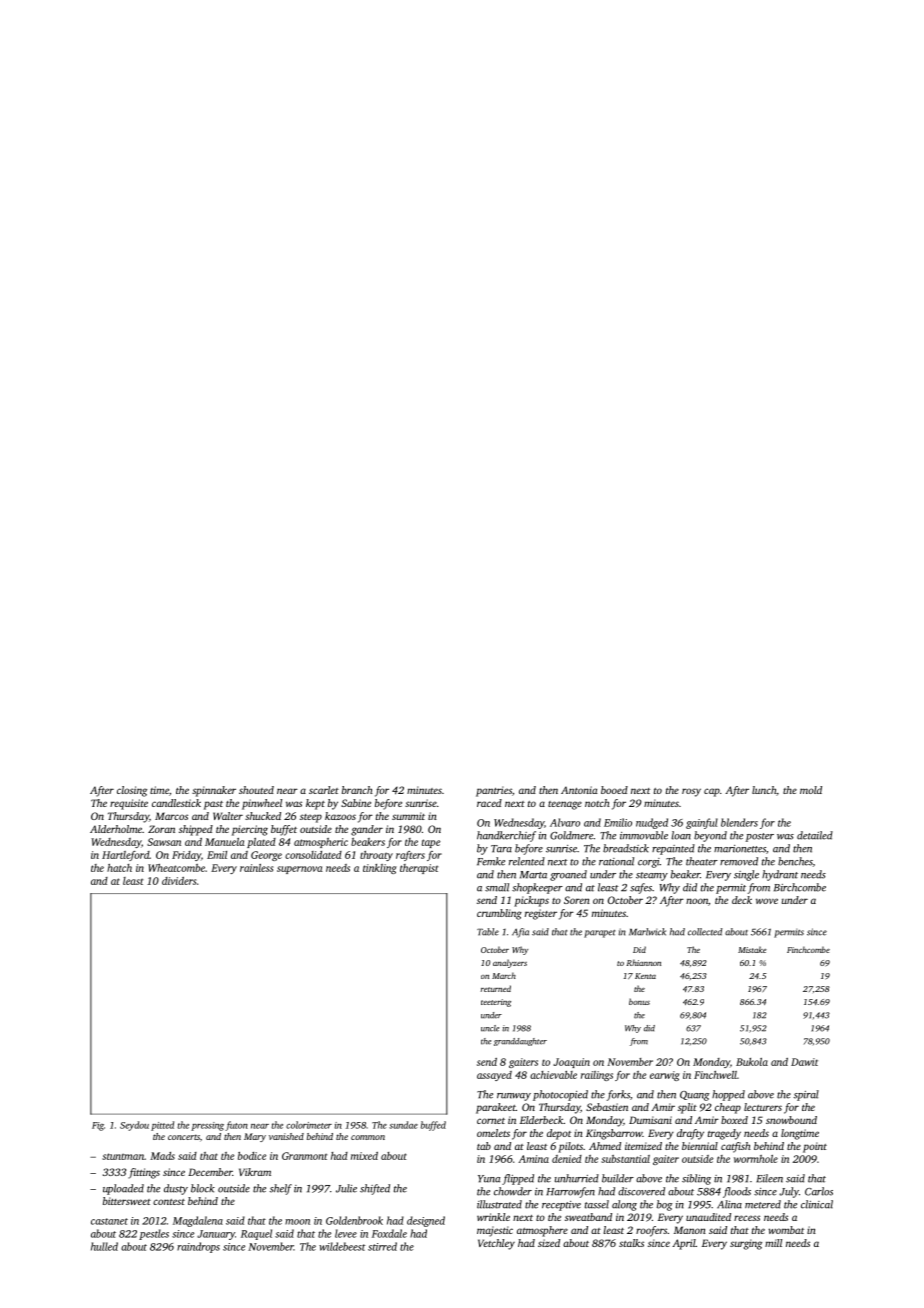 This image has height=1308, width=924. I want to click on castanet, so click(109, 1221).
